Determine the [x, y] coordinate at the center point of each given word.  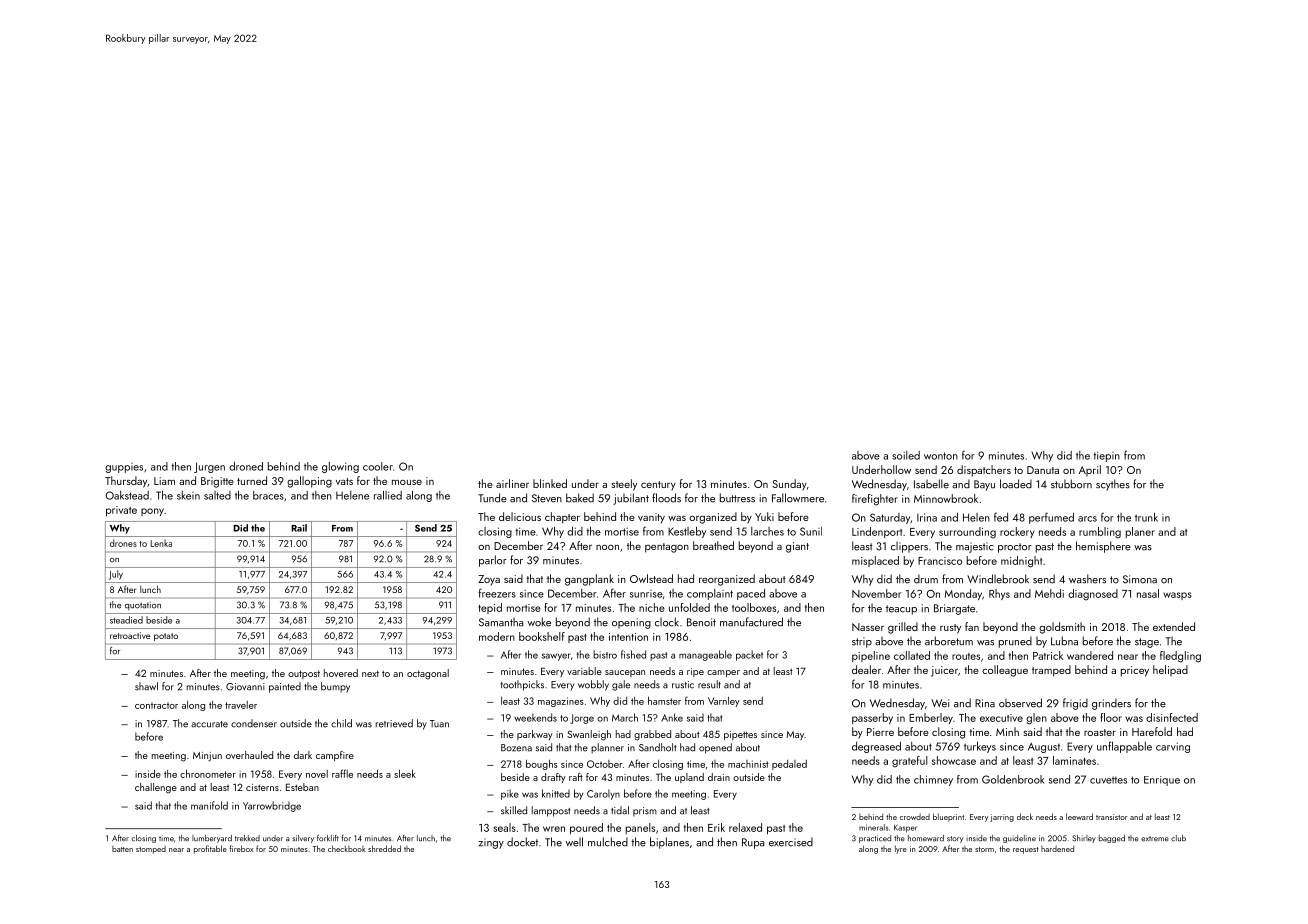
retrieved [394, 723]
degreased [876, 747]
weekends [535, 717]
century [658, 486]
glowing [340, 467]
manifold [209, 805]
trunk [1146, 517]
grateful [910, 762]
